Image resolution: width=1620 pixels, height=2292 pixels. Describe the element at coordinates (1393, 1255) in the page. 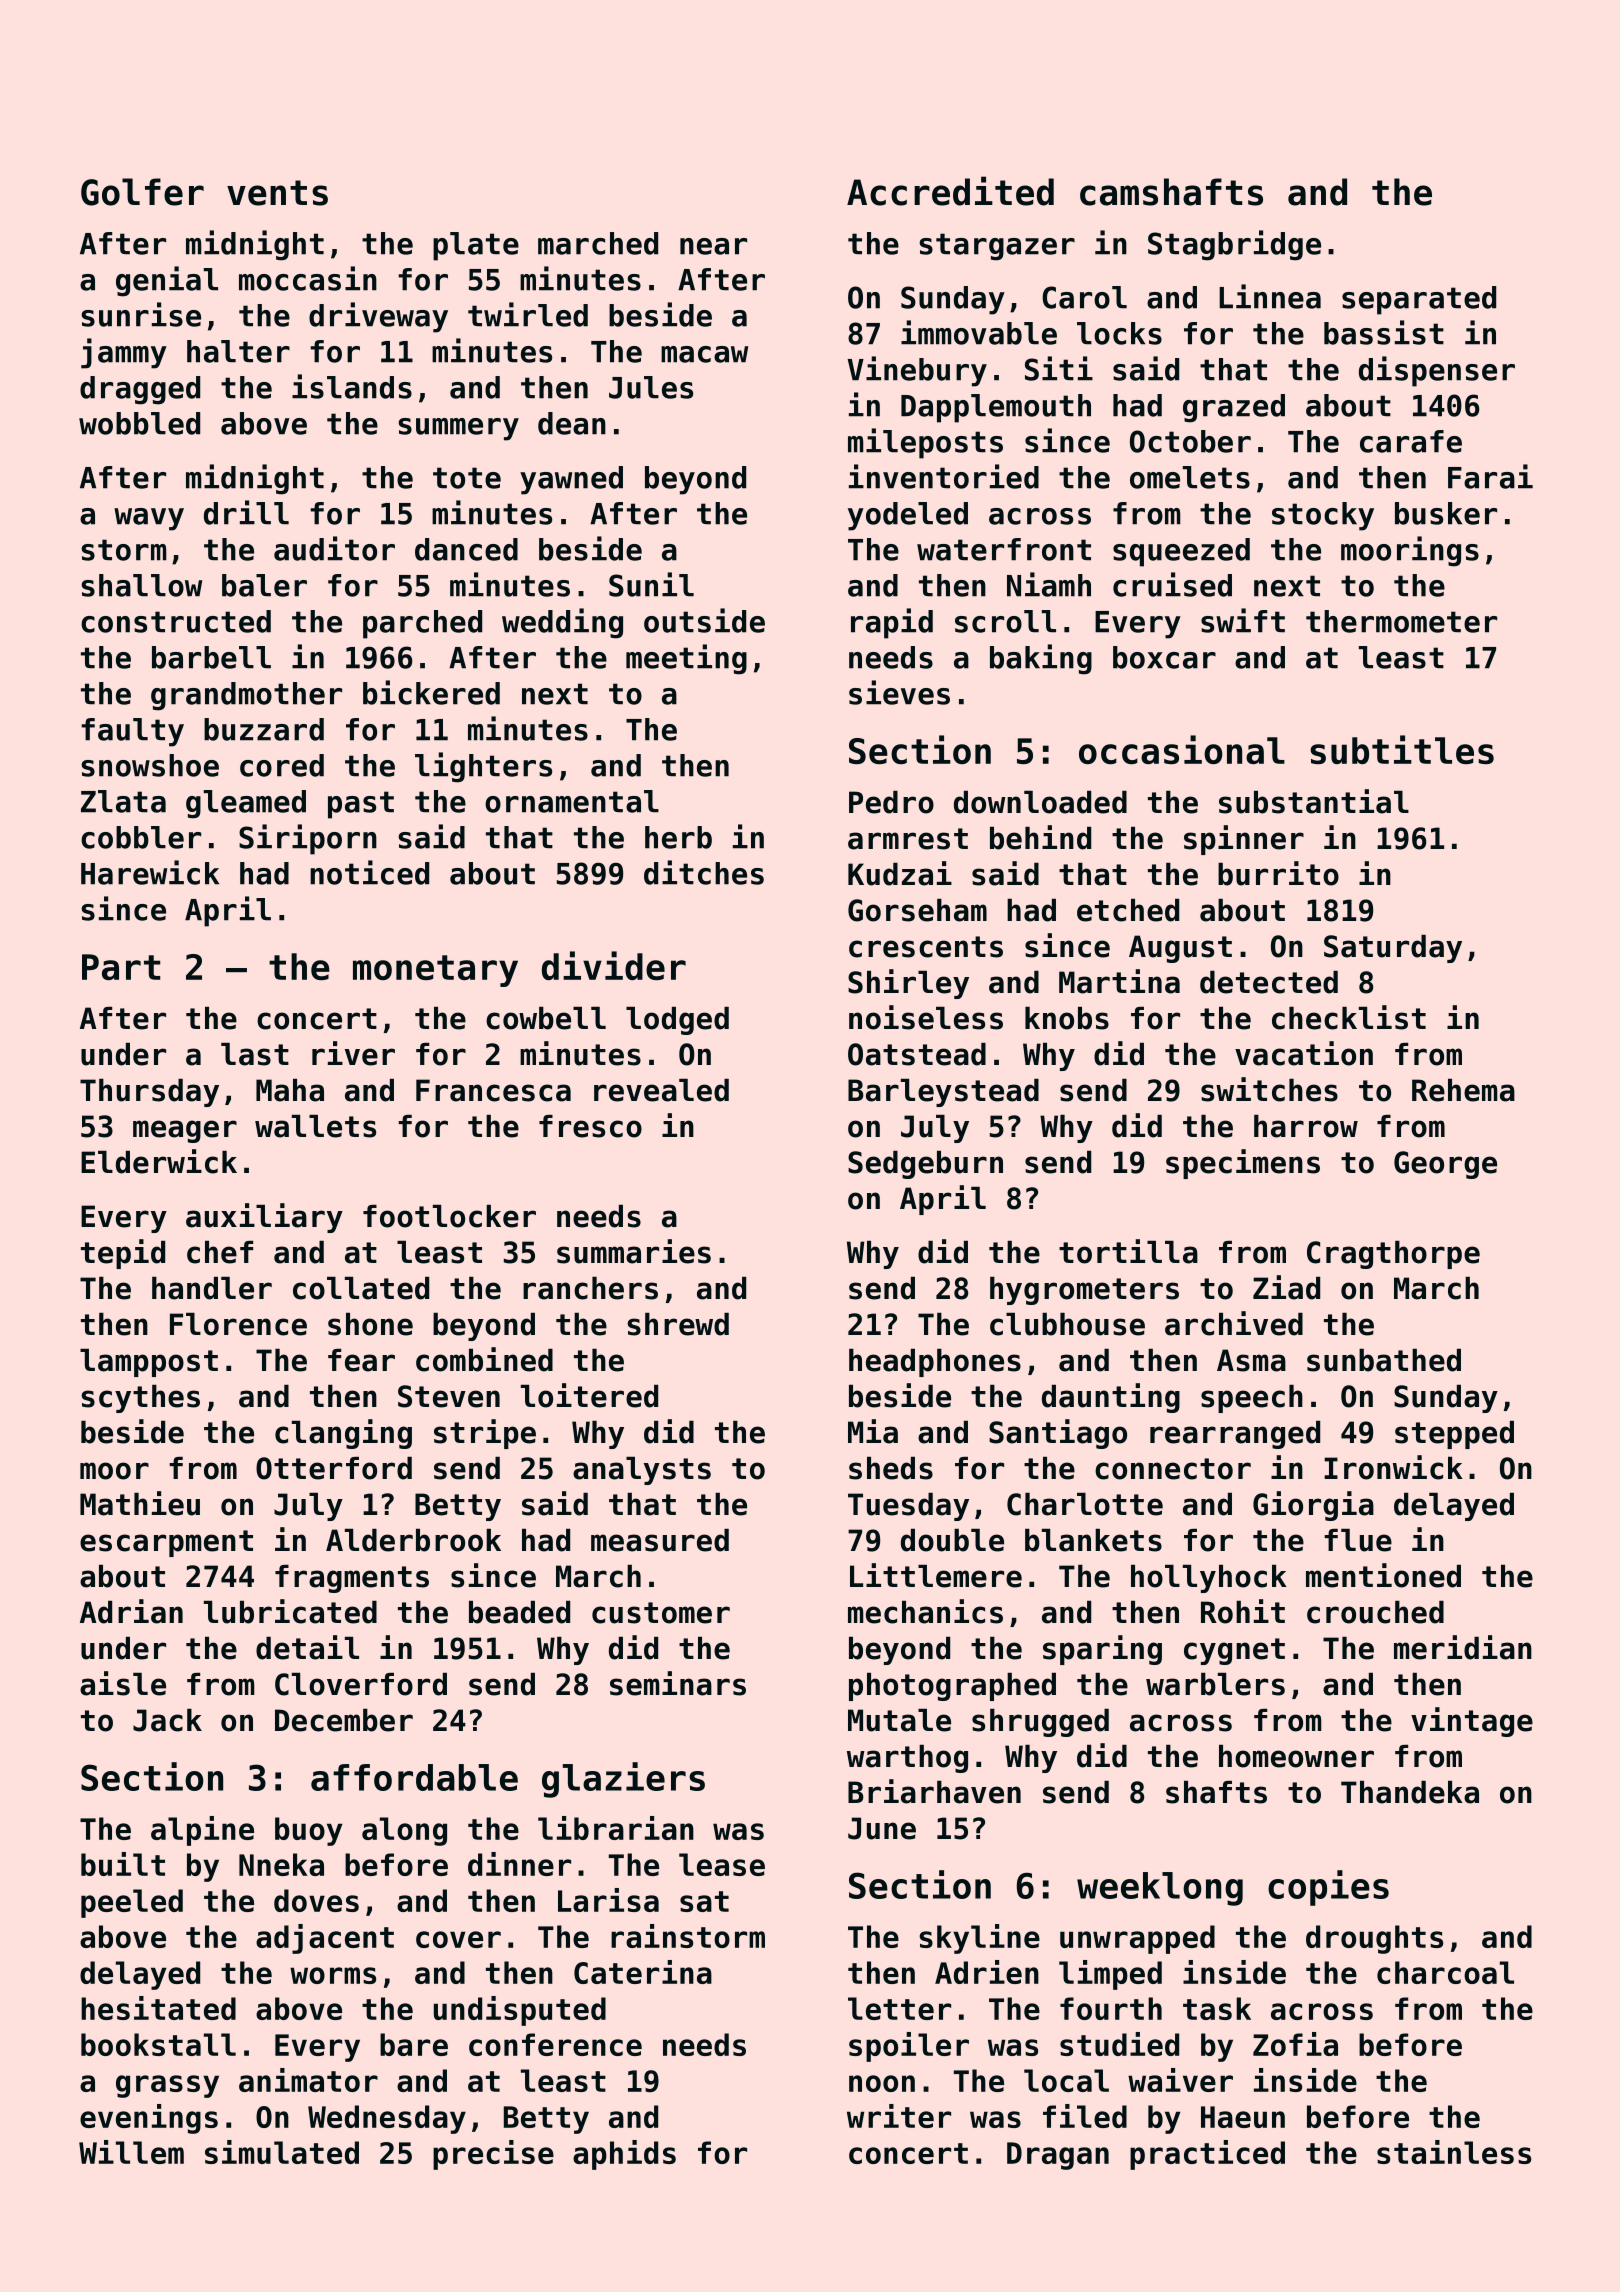

I see `Cragthorpe` at that location.
